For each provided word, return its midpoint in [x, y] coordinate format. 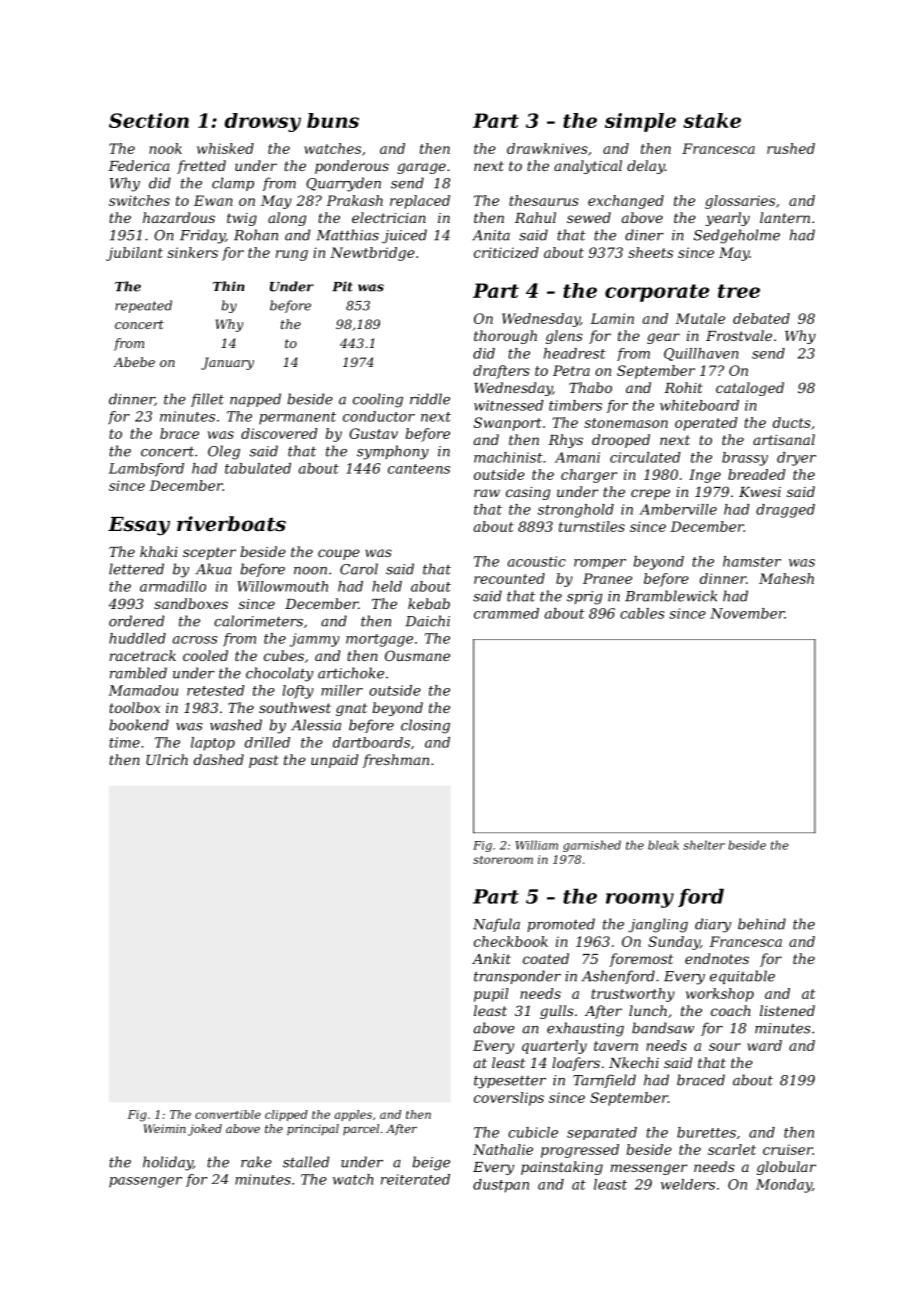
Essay [139, 526]
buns [333, 120]
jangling [658, 925]
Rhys [565, 441]
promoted [561, 925]
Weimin [165, 1128]
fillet [207, 400]
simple [640, 122]
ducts [792, 422]
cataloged [750, 389]
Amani [577, 457]
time [124, 742]
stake [712, 120]
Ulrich [167, 759]
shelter [704, 845]
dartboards [371, 742]
